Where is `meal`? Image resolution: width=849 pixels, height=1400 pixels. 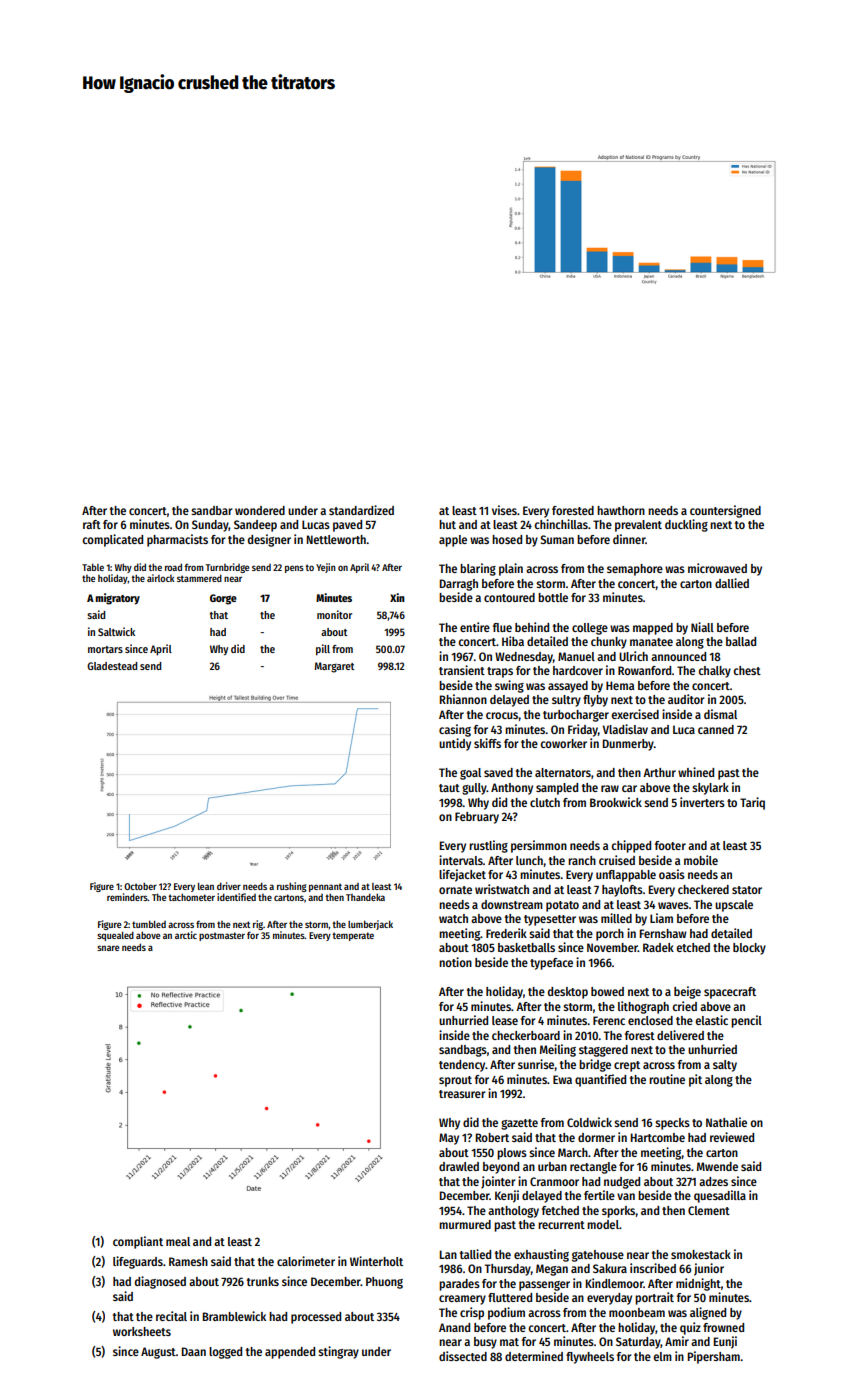
meal is located at coordinates (178, 1241).
